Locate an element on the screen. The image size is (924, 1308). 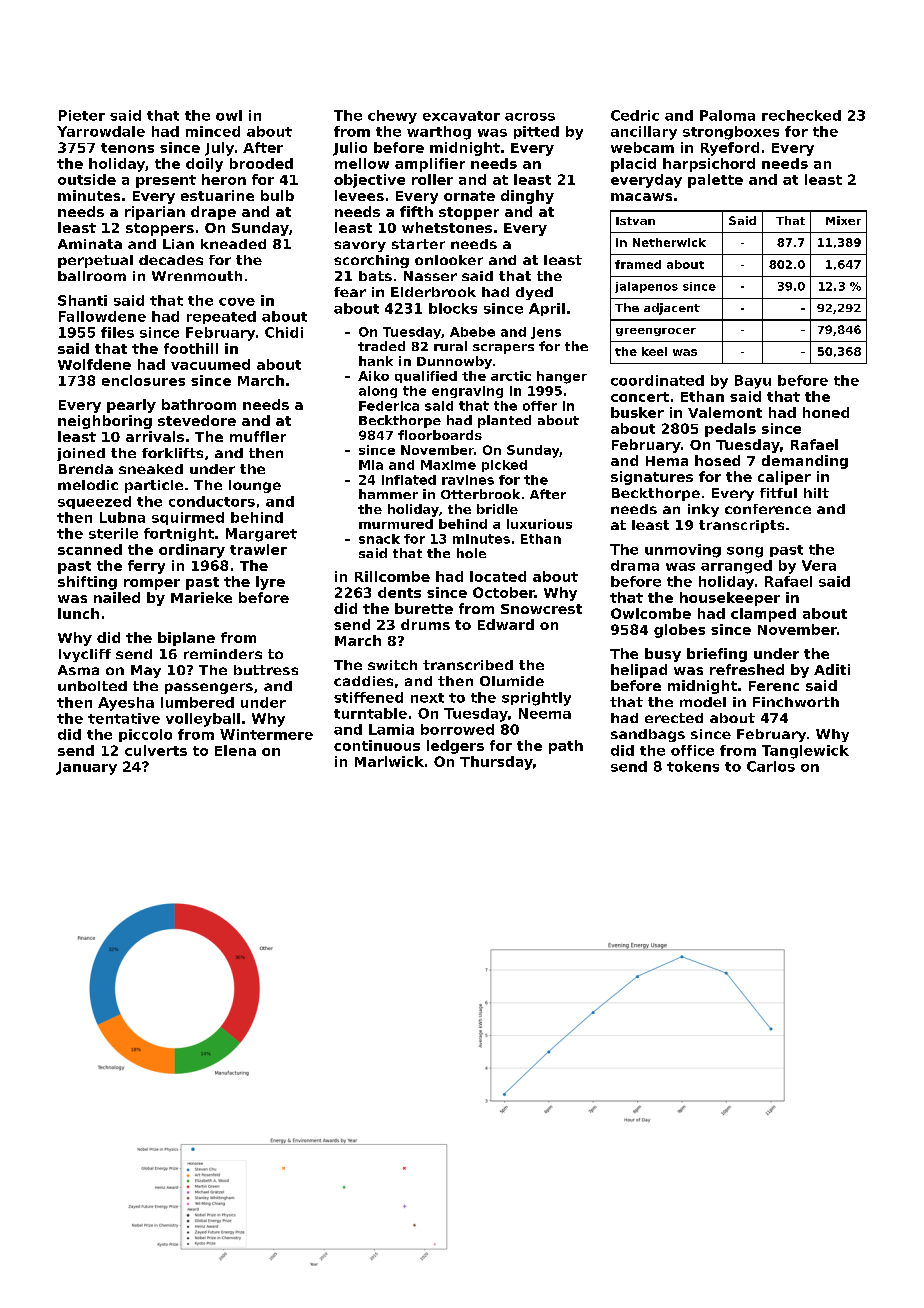
tenons is located at coordinates (127, 148).
